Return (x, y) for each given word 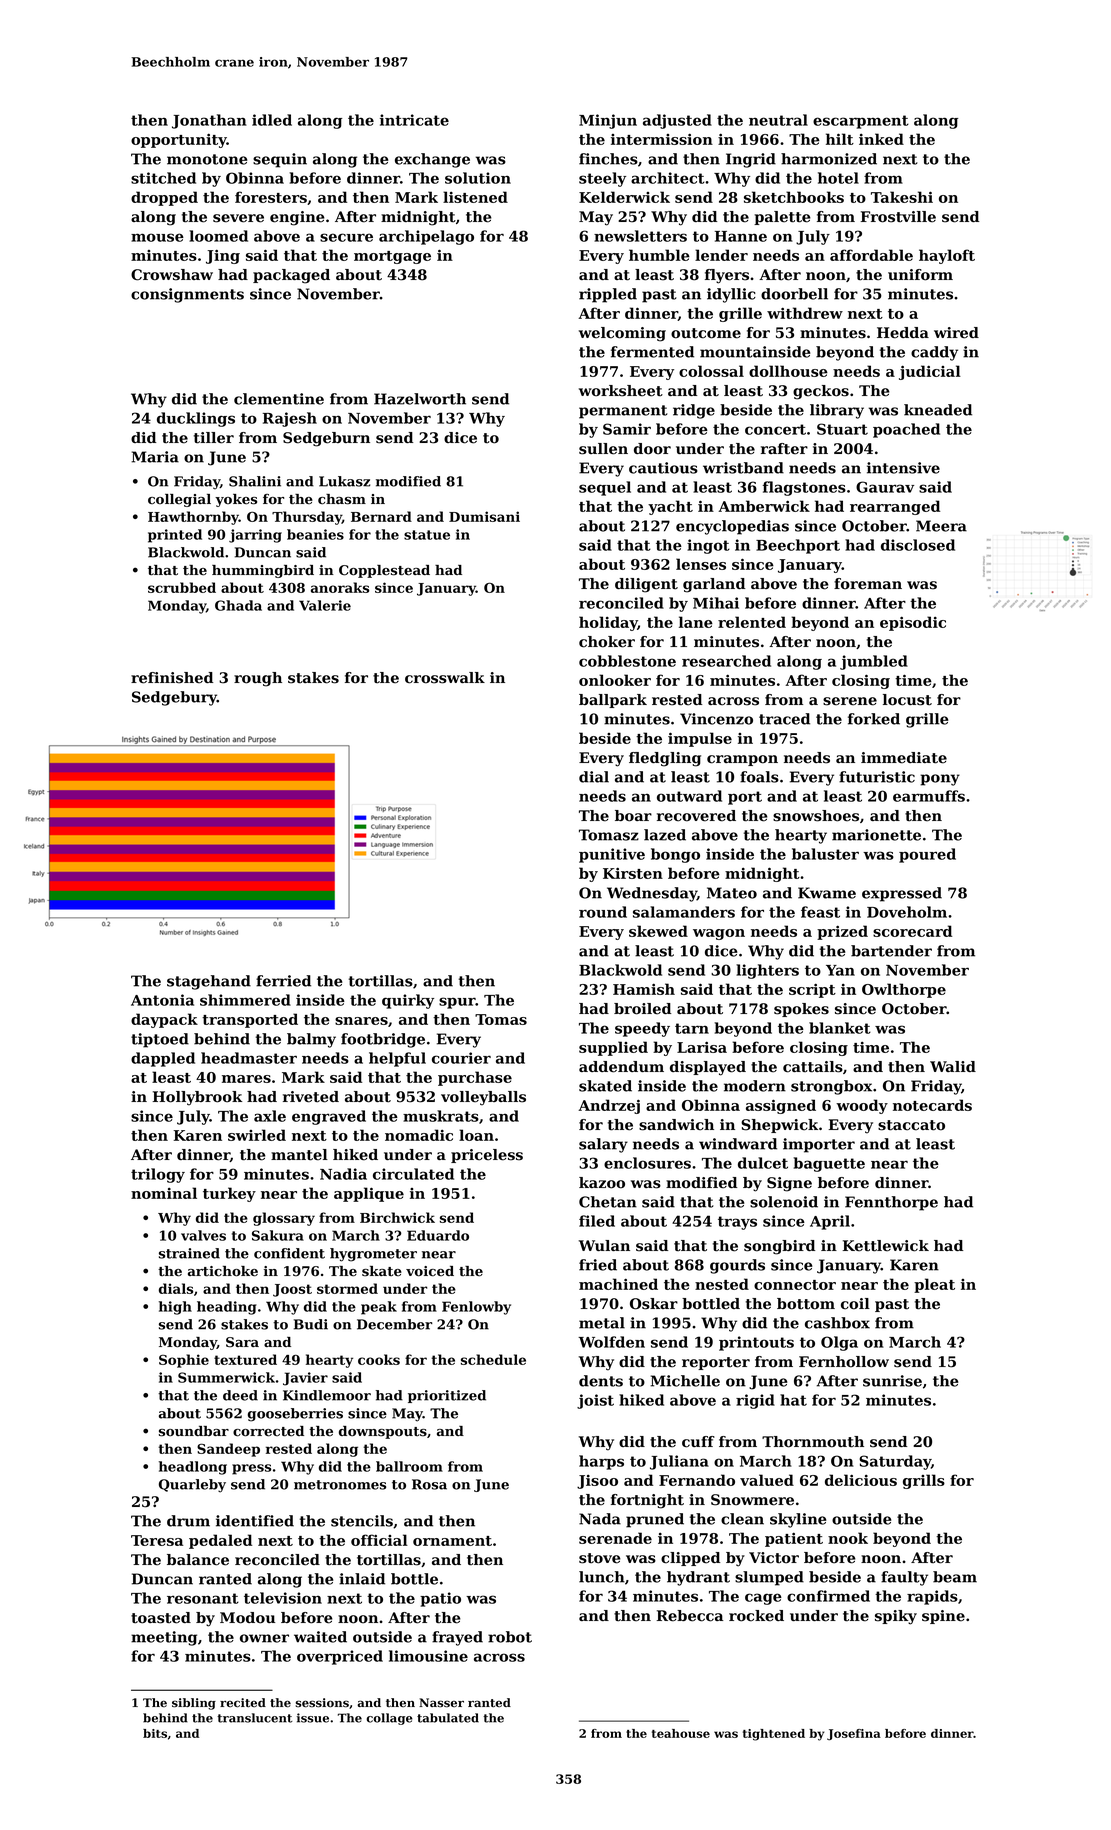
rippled (608, 295)
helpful (397, 1059)
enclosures (647, 1163)
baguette (829, 1164)
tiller (214, 438)
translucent (254, 1718)
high (175, 1308)
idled (272, 120)
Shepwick (779, 1126)
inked (881, 139)
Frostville (898, 217)
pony (940, 780)
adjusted (677, 121)
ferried (283, 981)
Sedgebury (174, 698)
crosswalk (445, 678)
